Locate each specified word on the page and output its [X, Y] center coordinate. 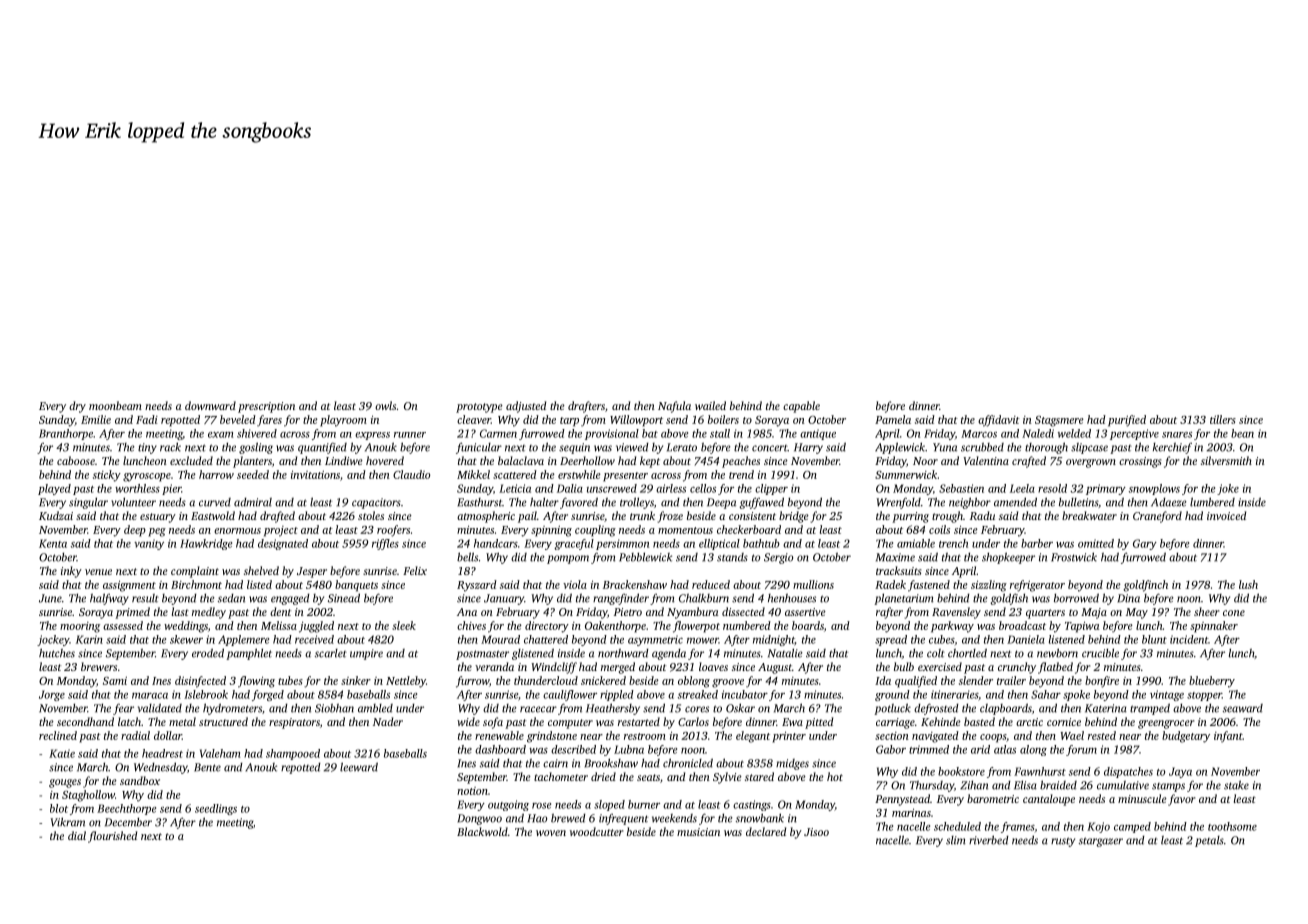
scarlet [331, 653]
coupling [595, 531]
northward [623, 653]
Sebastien [961, 488]
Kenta [53, 543]
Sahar [1046, 694]
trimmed [929, 749]
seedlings [216, 809]
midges [792, 764]
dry [77, 407]
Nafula [674, 407]
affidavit [999, 421]
